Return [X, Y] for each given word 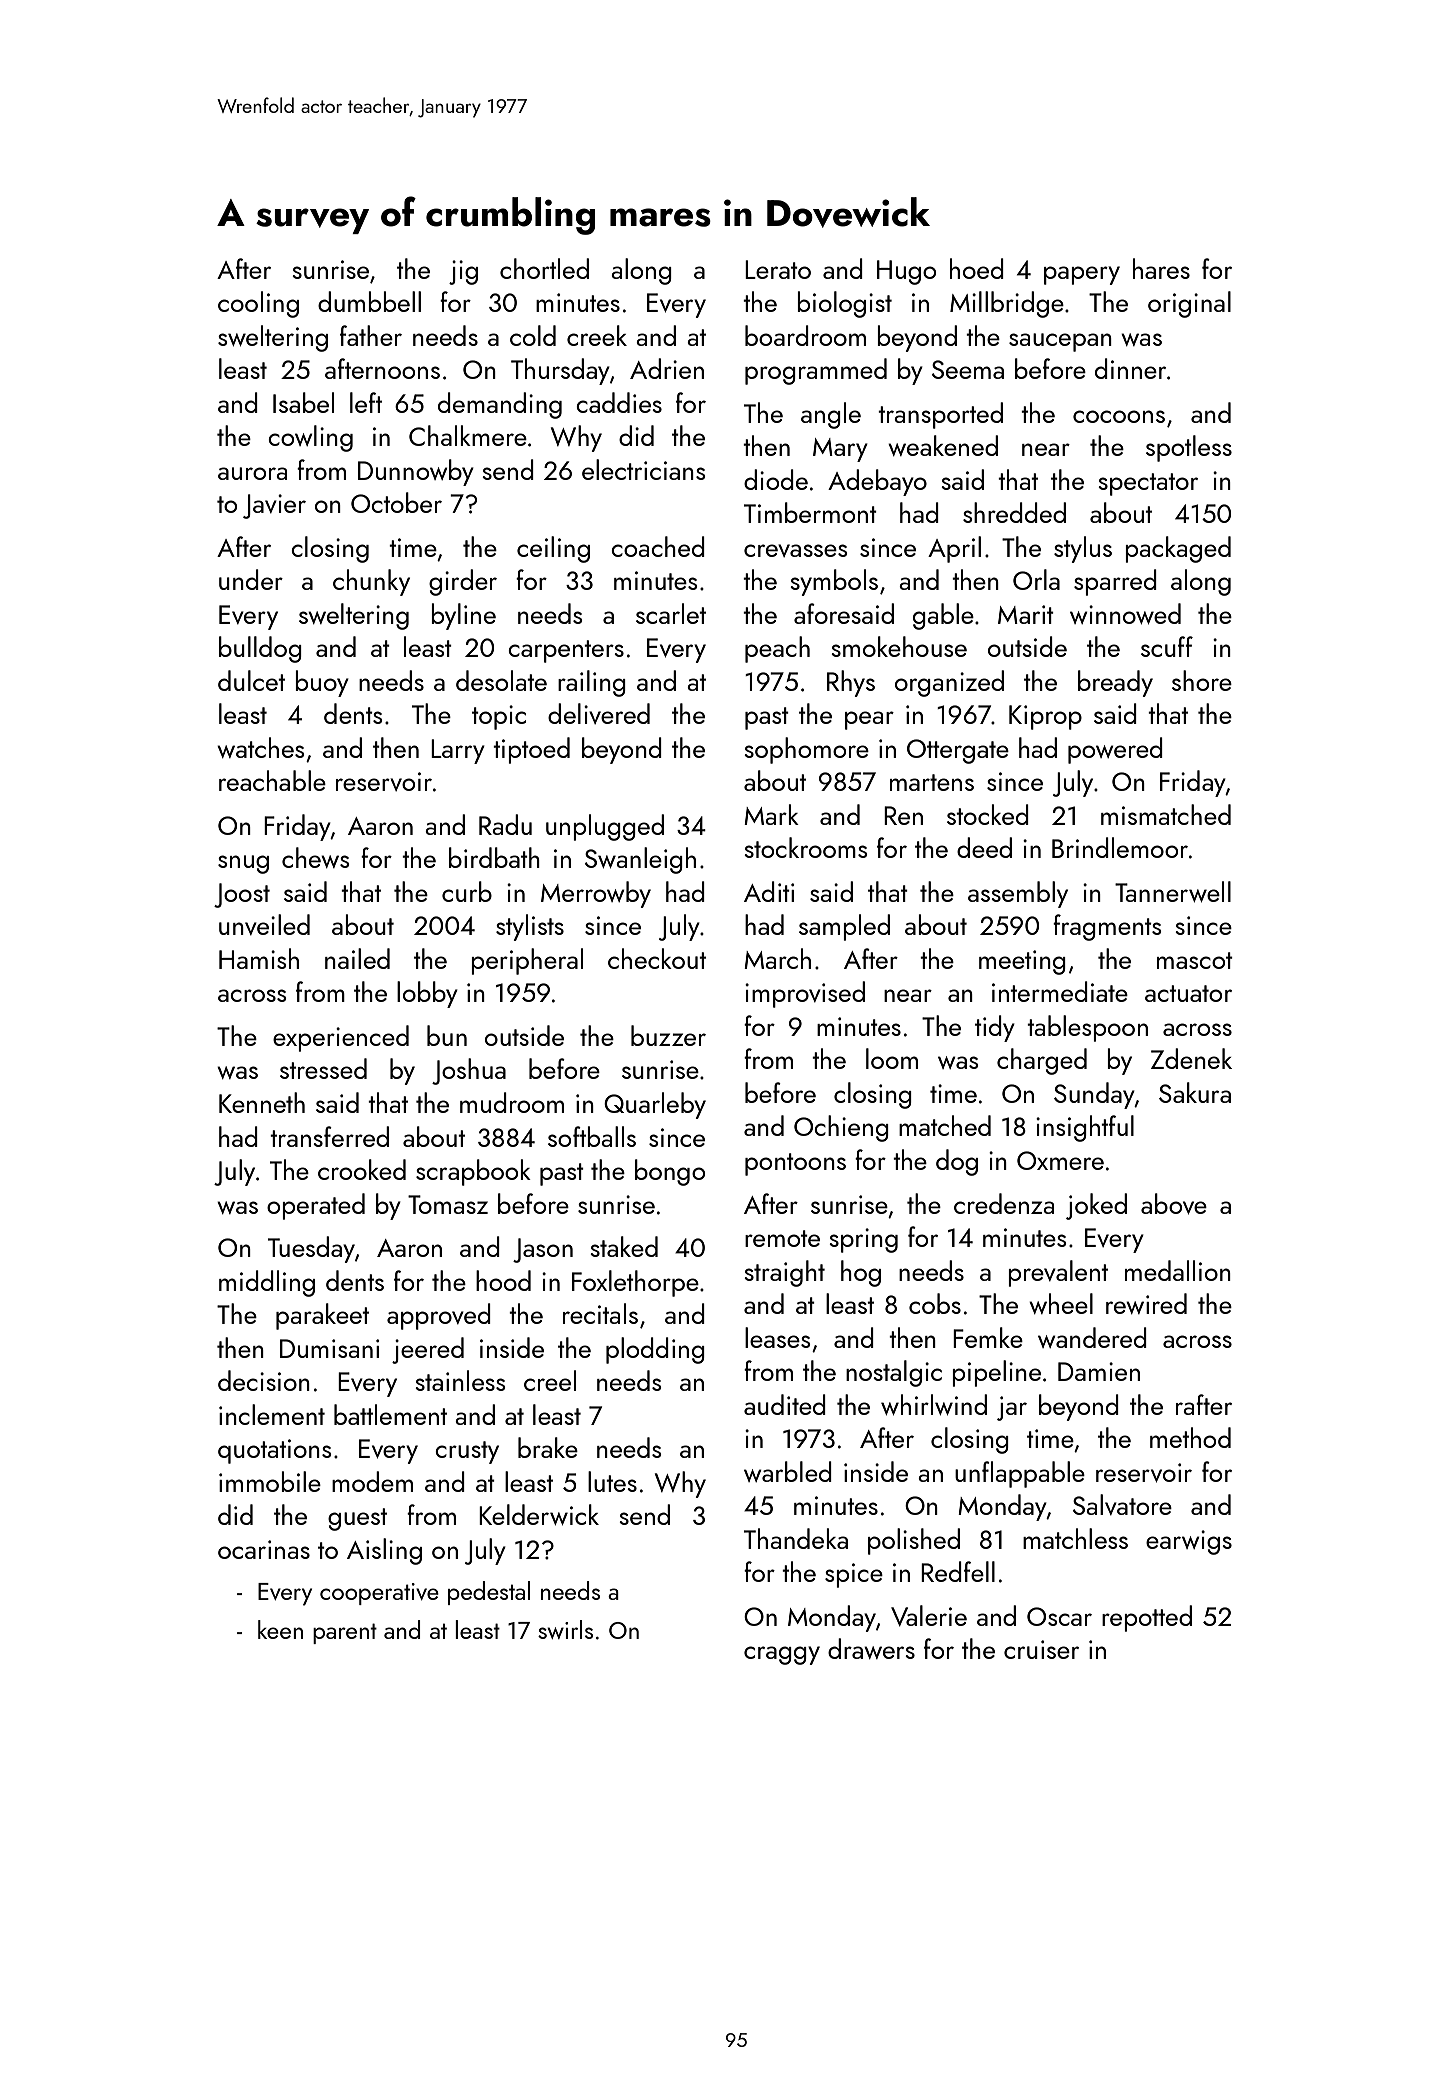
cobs [935, 1303]
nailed [357, 958]
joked [1096, 1206]
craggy [782, 1655]
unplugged [605, 827]
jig [463, 272]
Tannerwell [1173, 892]
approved [439, 1316]
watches [261, 747]
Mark [771, 814]
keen [280, 1629]
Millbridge [1007, 304]
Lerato [778, 269]
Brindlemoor [1120, 847]
